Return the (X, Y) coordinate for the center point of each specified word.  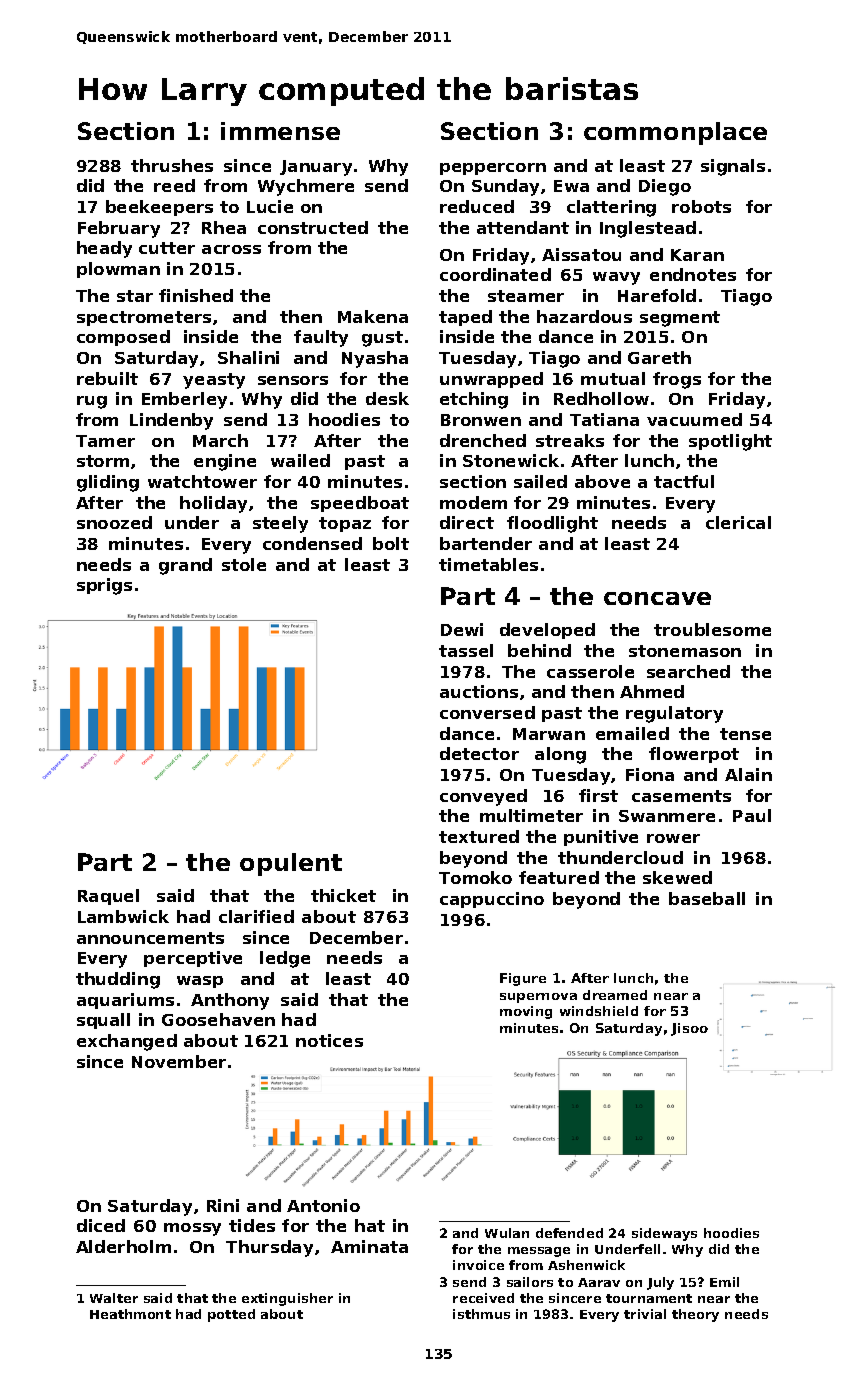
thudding (118, 980)
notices (329, 1040)
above (602, 481)
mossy (192, 1229)
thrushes (172, 165)
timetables (488, 564)
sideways (664, 1234)
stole (244, 564)
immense (280, 131)
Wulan (507, 1233)
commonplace (675, 133)
